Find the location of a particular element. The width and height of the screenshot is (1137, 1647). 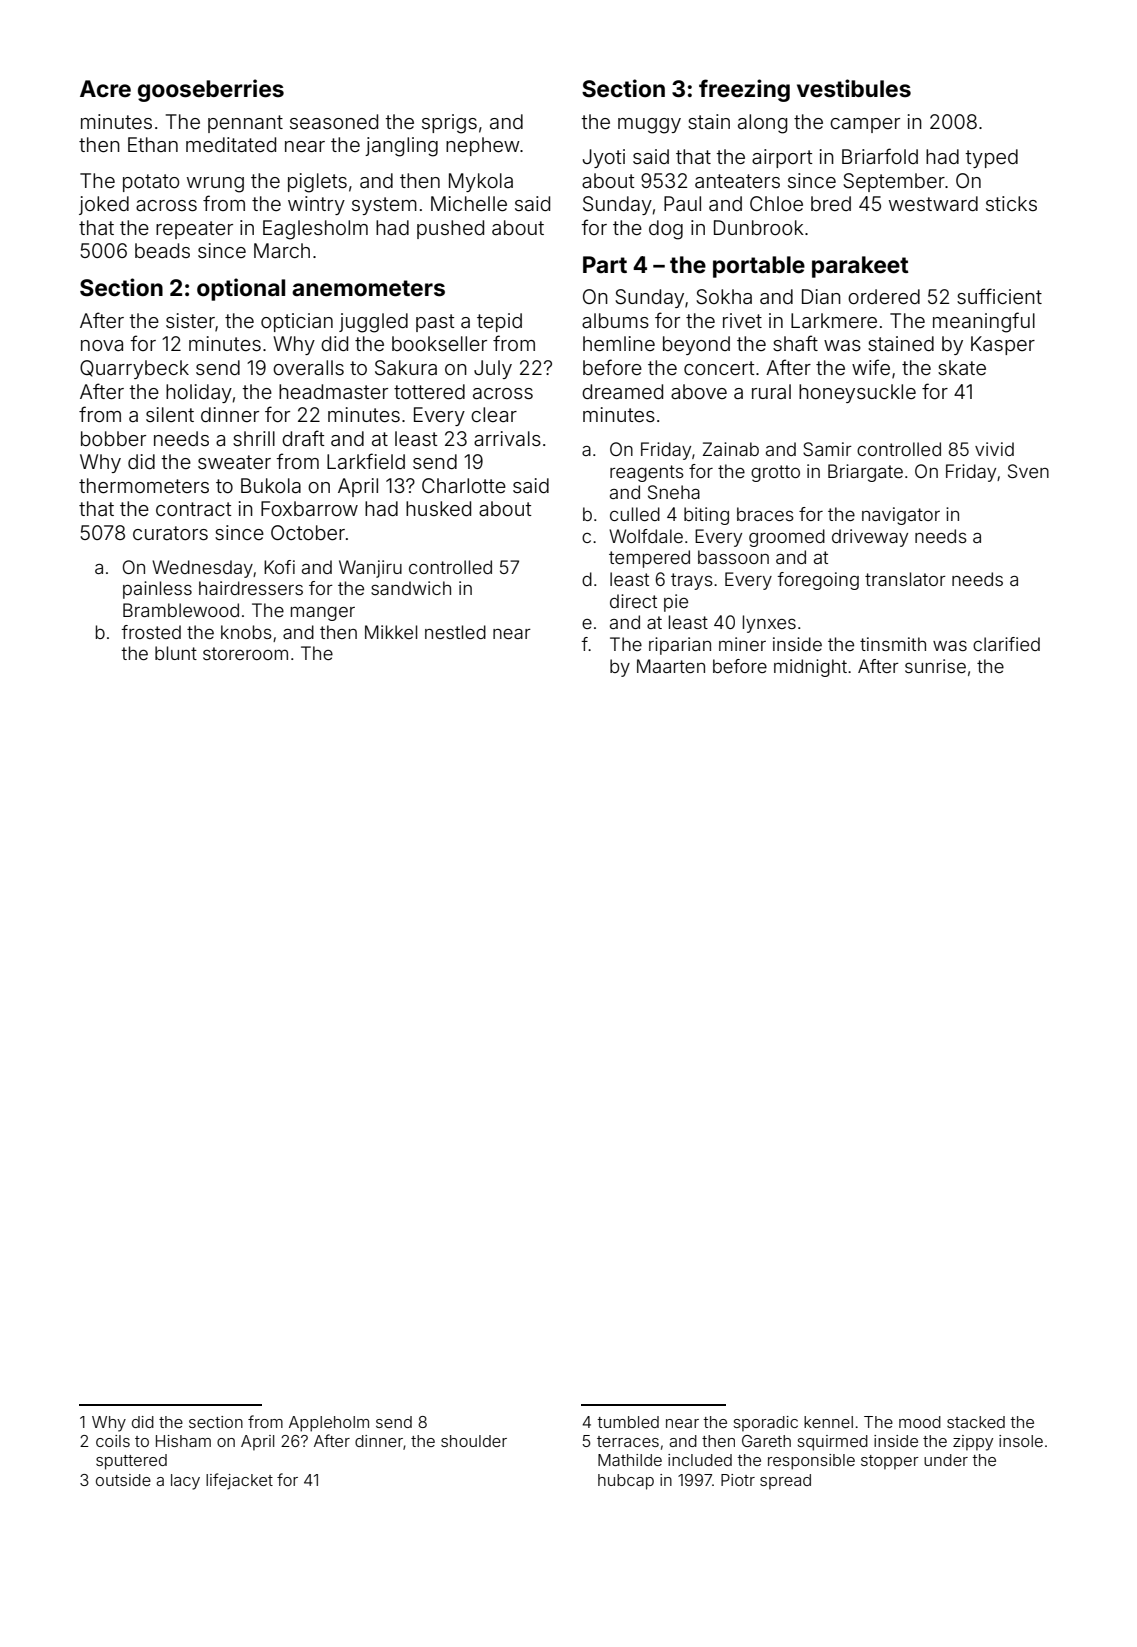

painless is located at coordinates (157, 590).
